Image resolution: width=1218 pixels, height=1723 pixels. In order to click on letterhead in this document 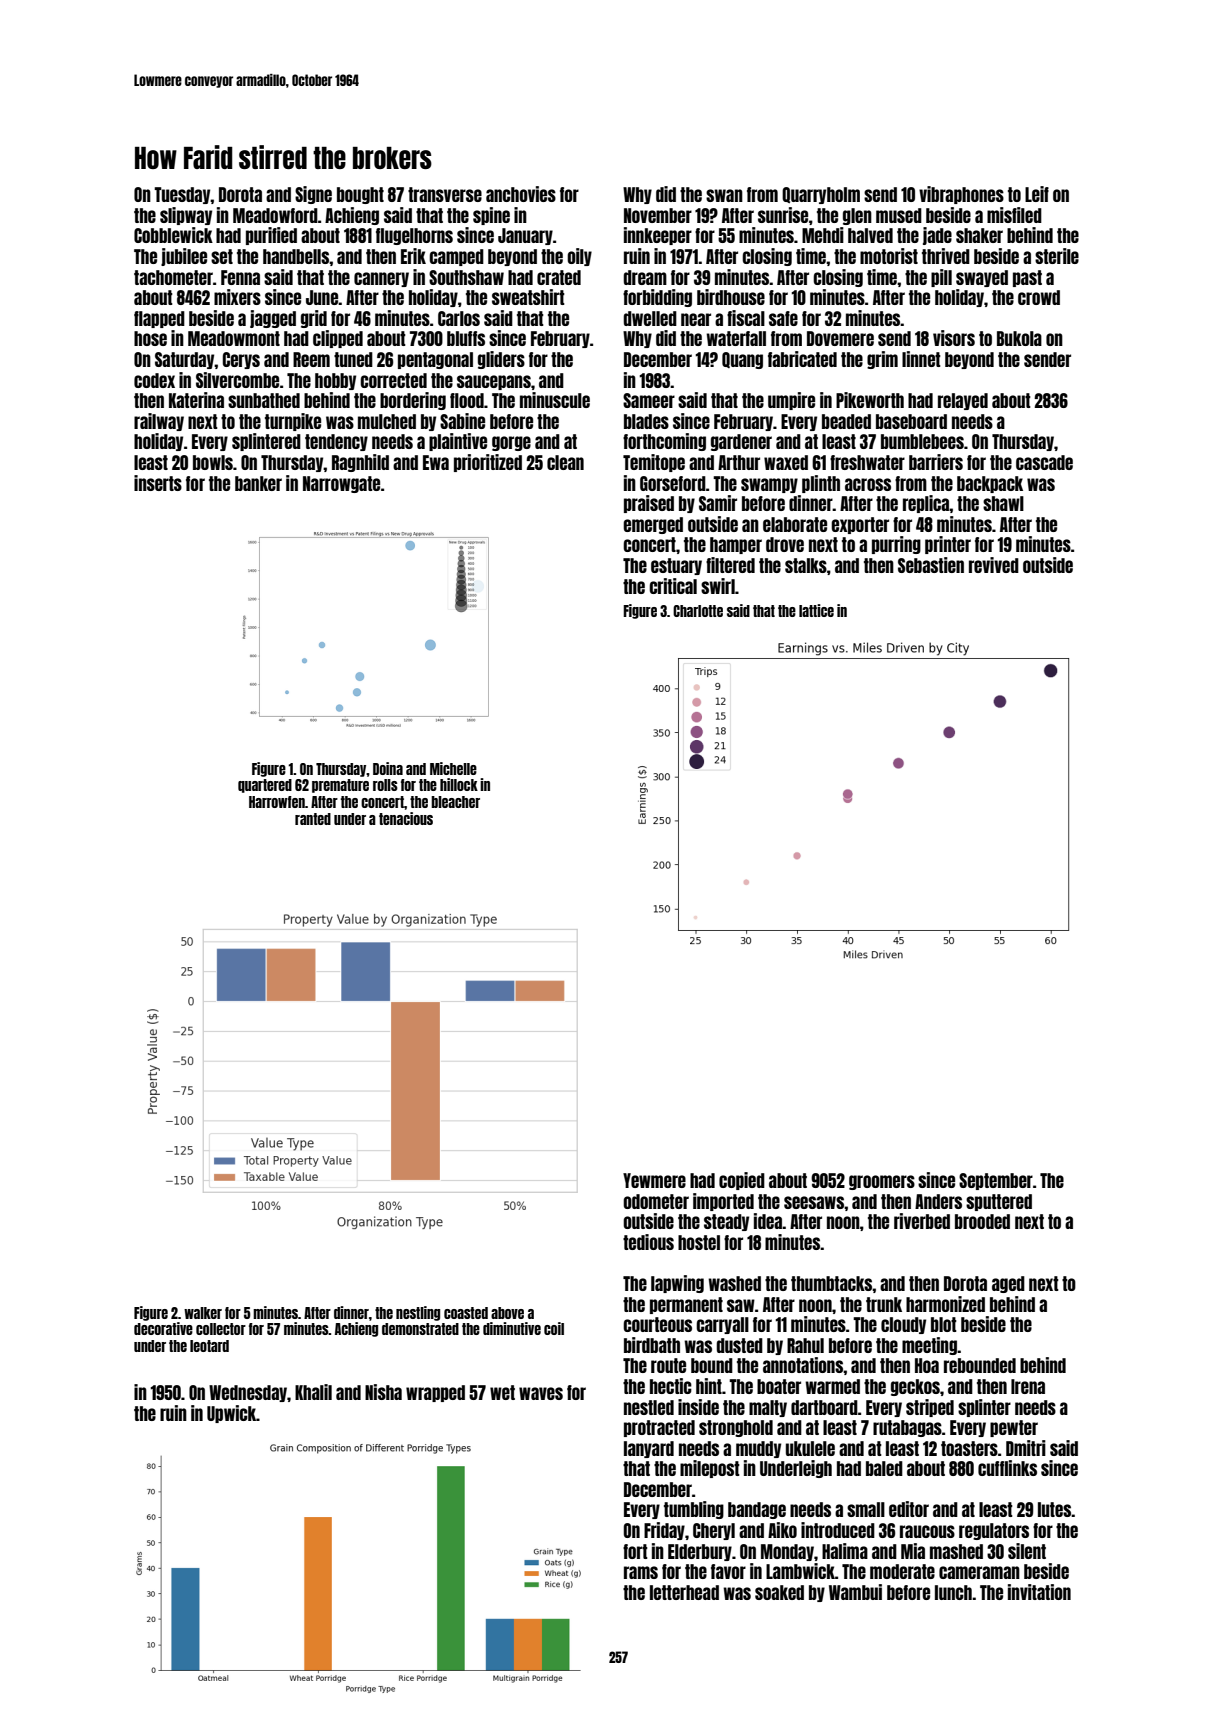, I will do `click(684, 1592)`.
